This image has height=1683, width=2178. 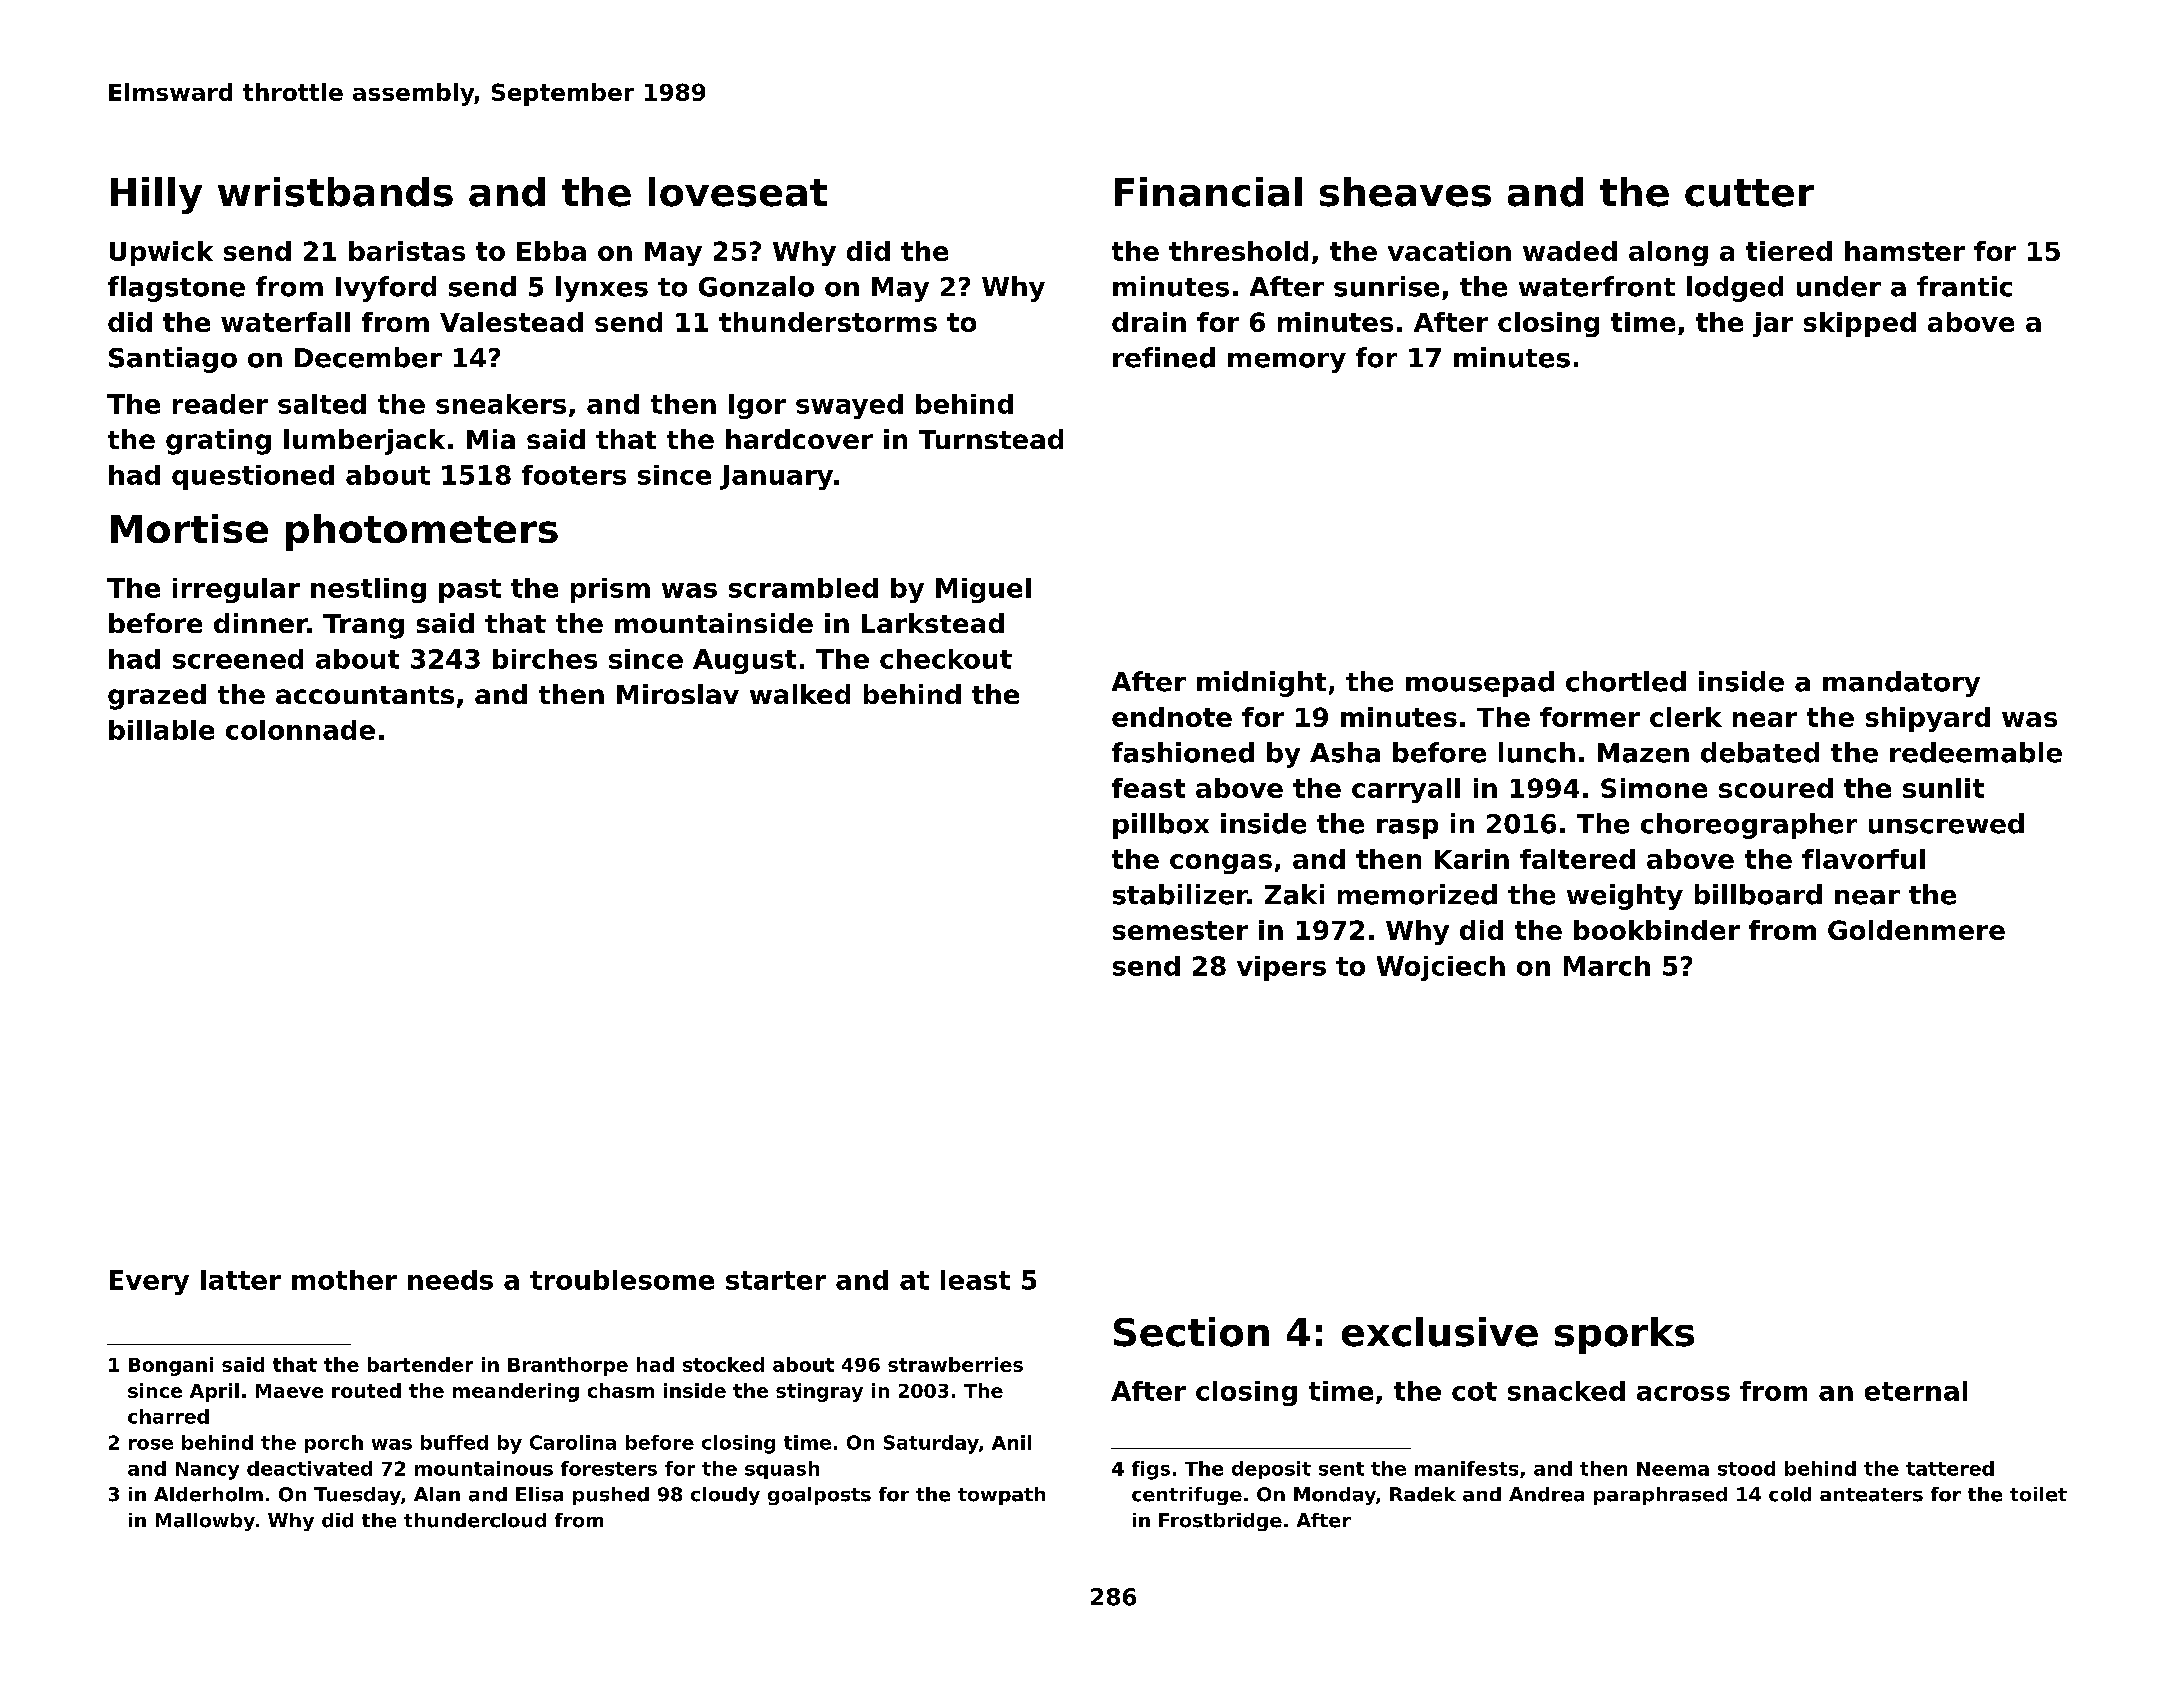 I want to click on vipers, so click(x=1281, y=968).
